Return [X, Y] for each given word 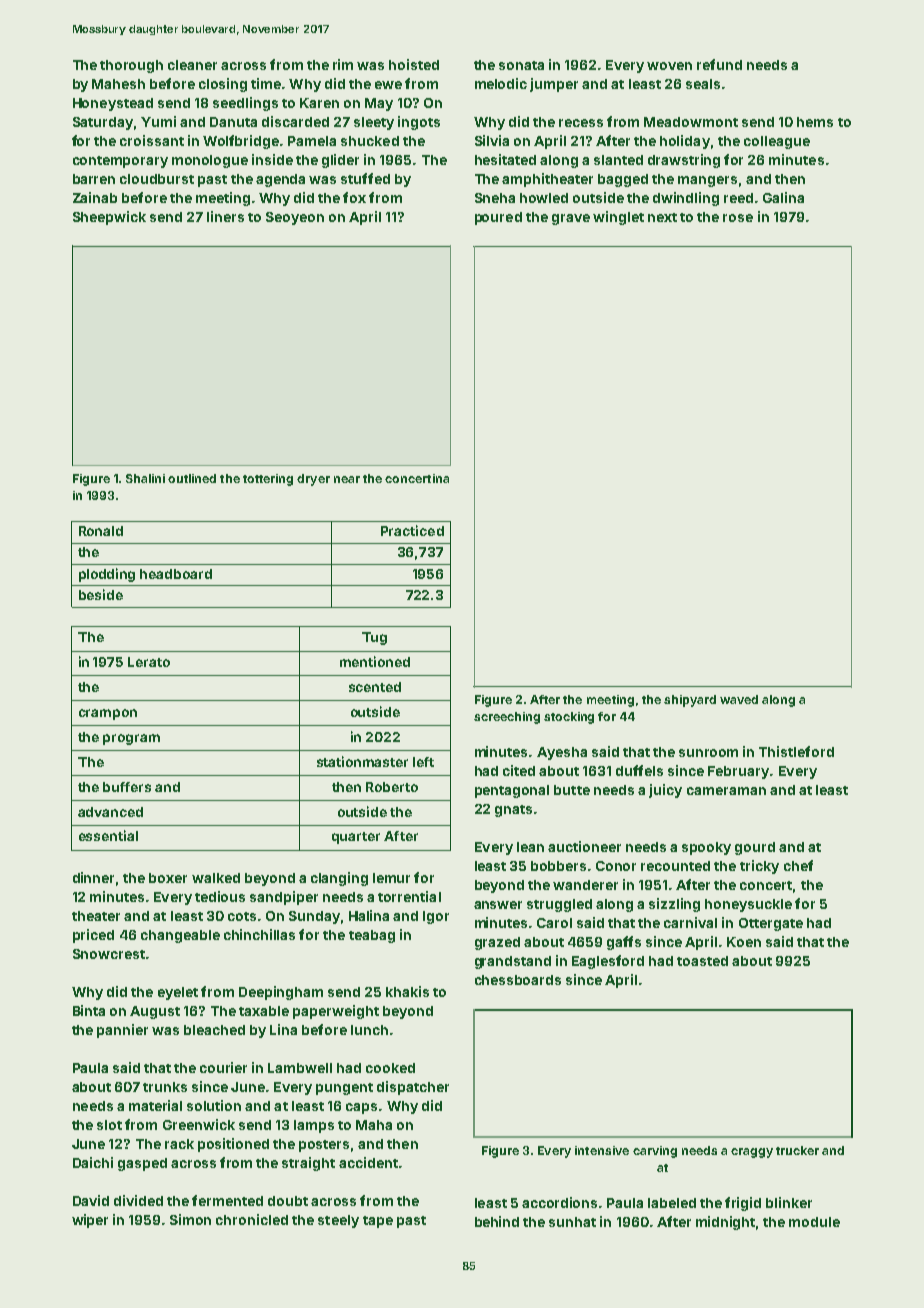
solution [214, 1105]
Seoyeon [295, 218]
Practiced [412, 530]
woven [669, 66]
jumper [554, 85]
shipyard [690, 701]
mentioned [375, 661]
